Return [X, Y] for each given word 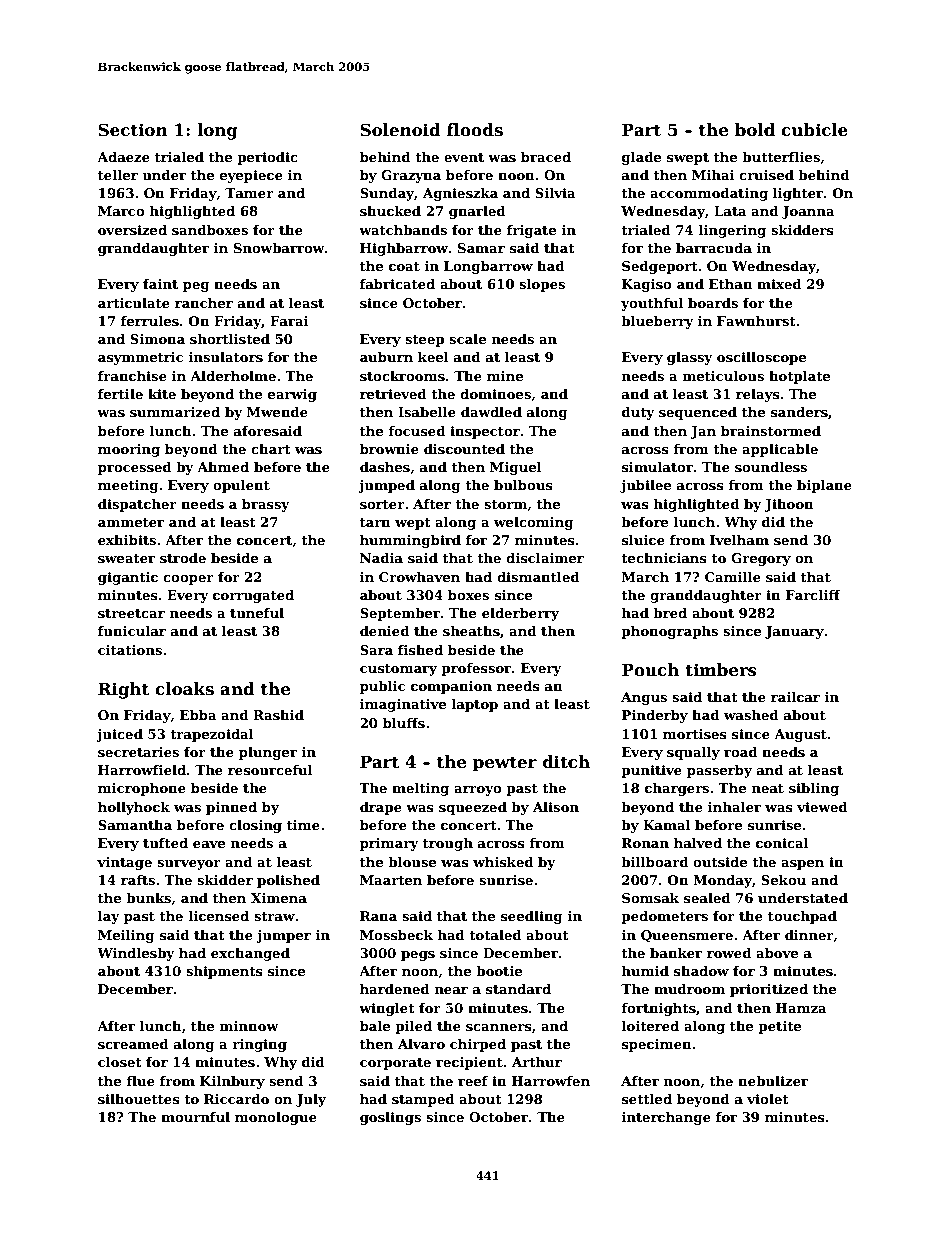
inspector [485, 432]
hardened [395, 989]
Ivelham [739, 540]
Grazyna [411, 176]
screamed [133, 1044]
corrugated [253, 596]
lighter [798, 194]
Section [133, 130]
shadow [701, 971]
